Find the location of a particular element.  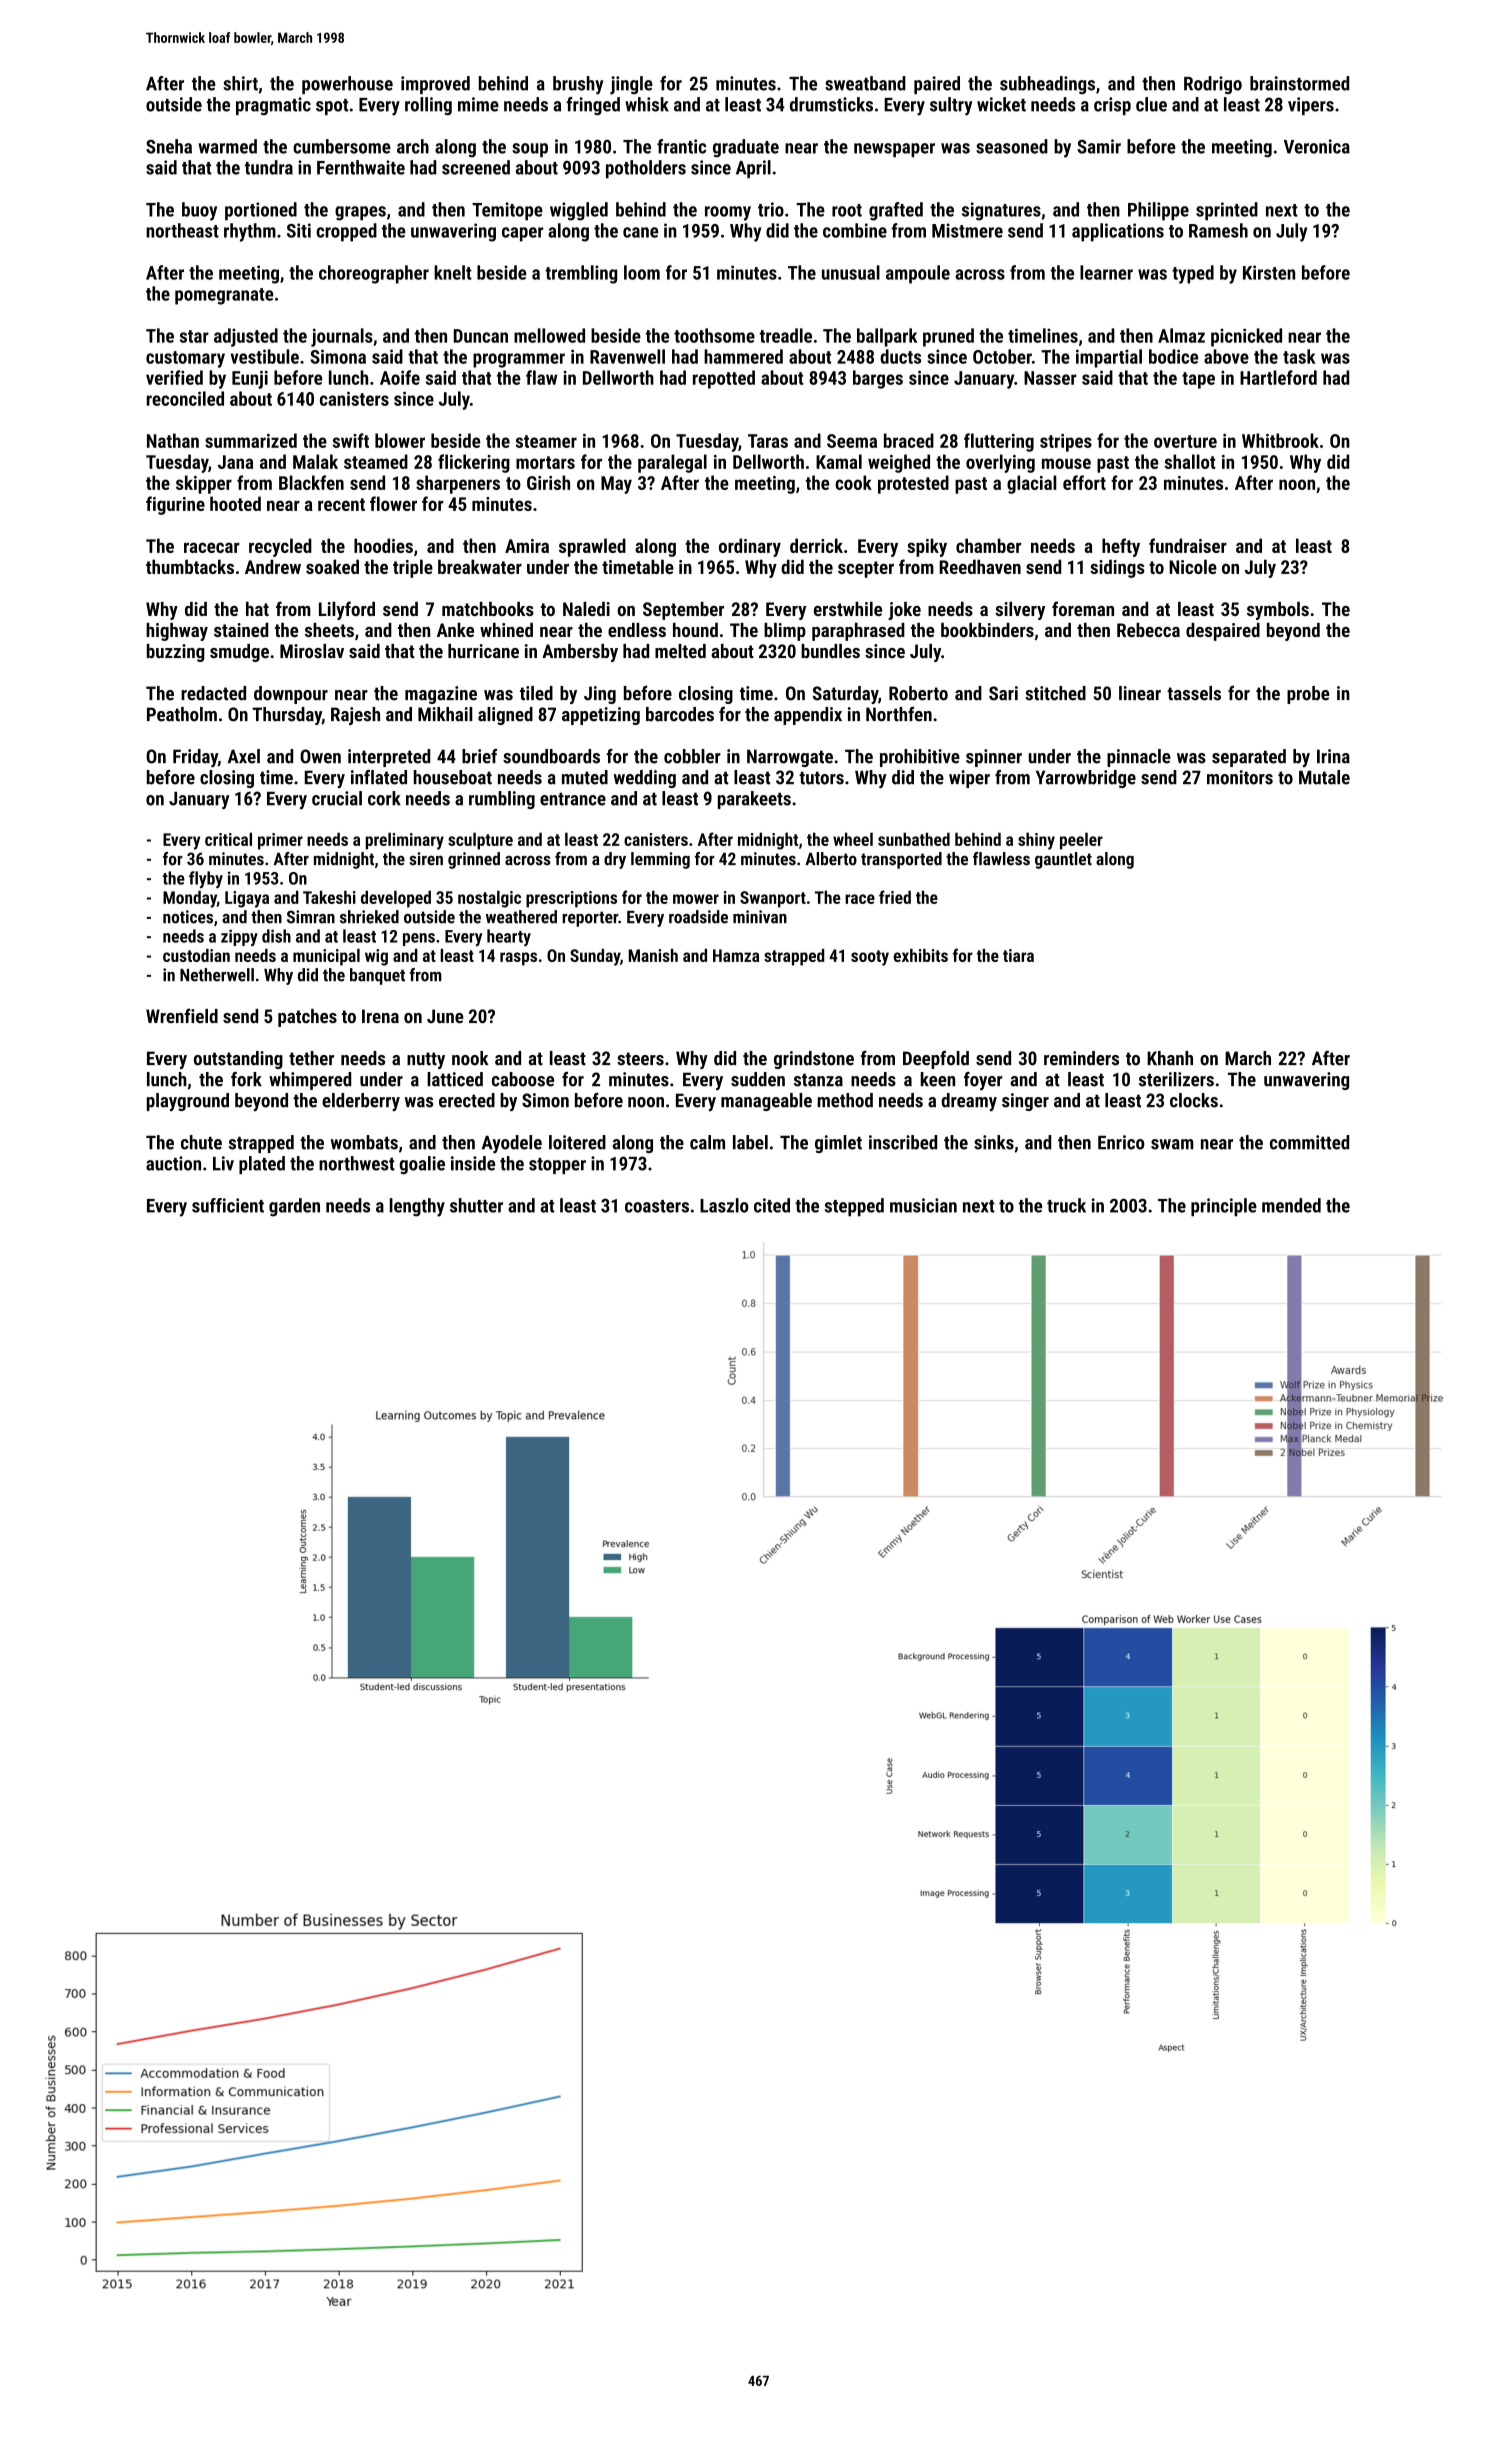

calm is located at coordinates (707, 1142).
